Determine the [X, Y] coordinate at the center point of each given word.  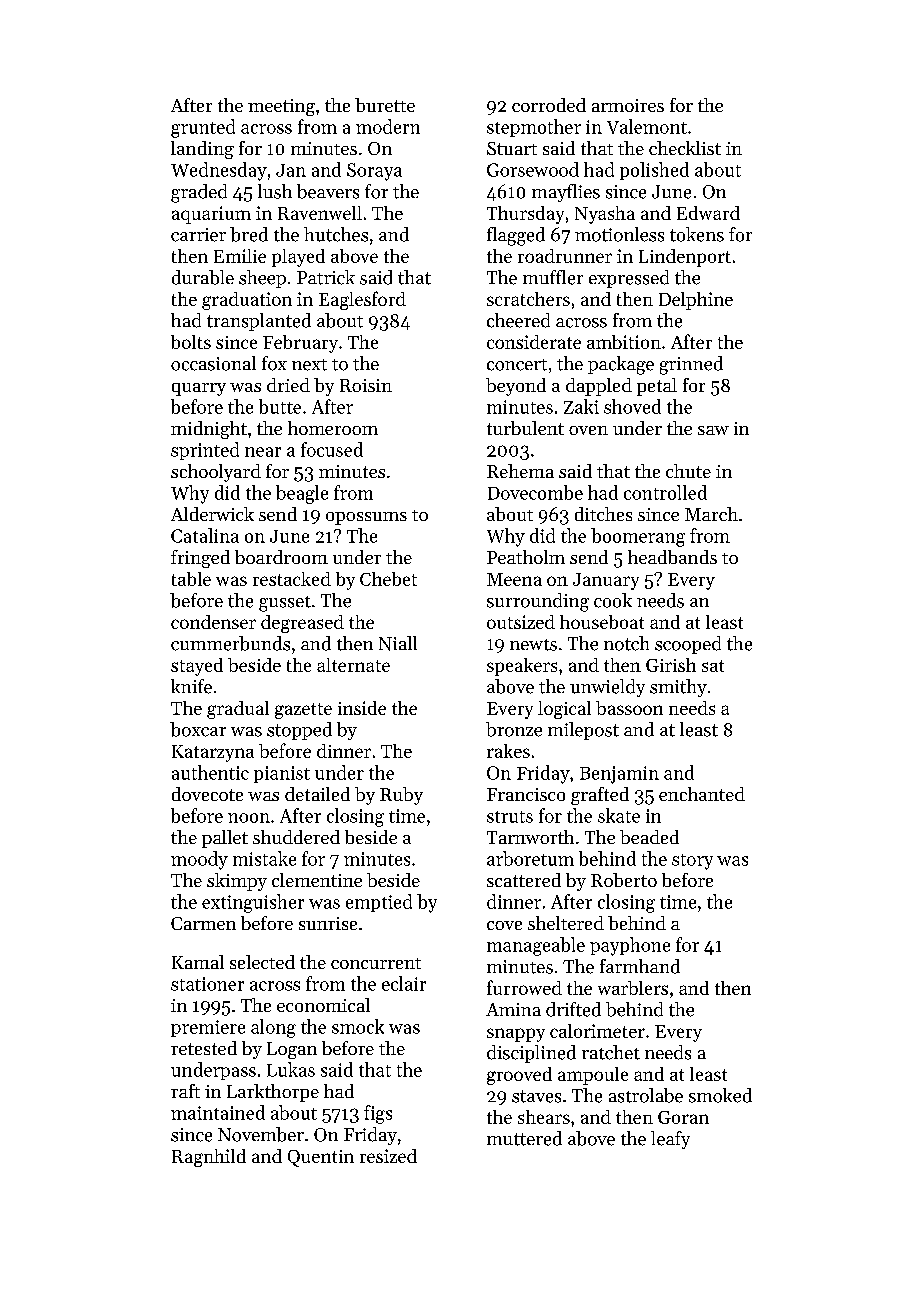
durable [203, 277]
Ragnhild [209, 1158]
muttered [524, 1138]
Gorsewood [533, 169]
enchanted [702, 794]
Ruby [401, 796]
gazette [303, 711]
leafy [670, 1140]
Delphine [696, 301]
